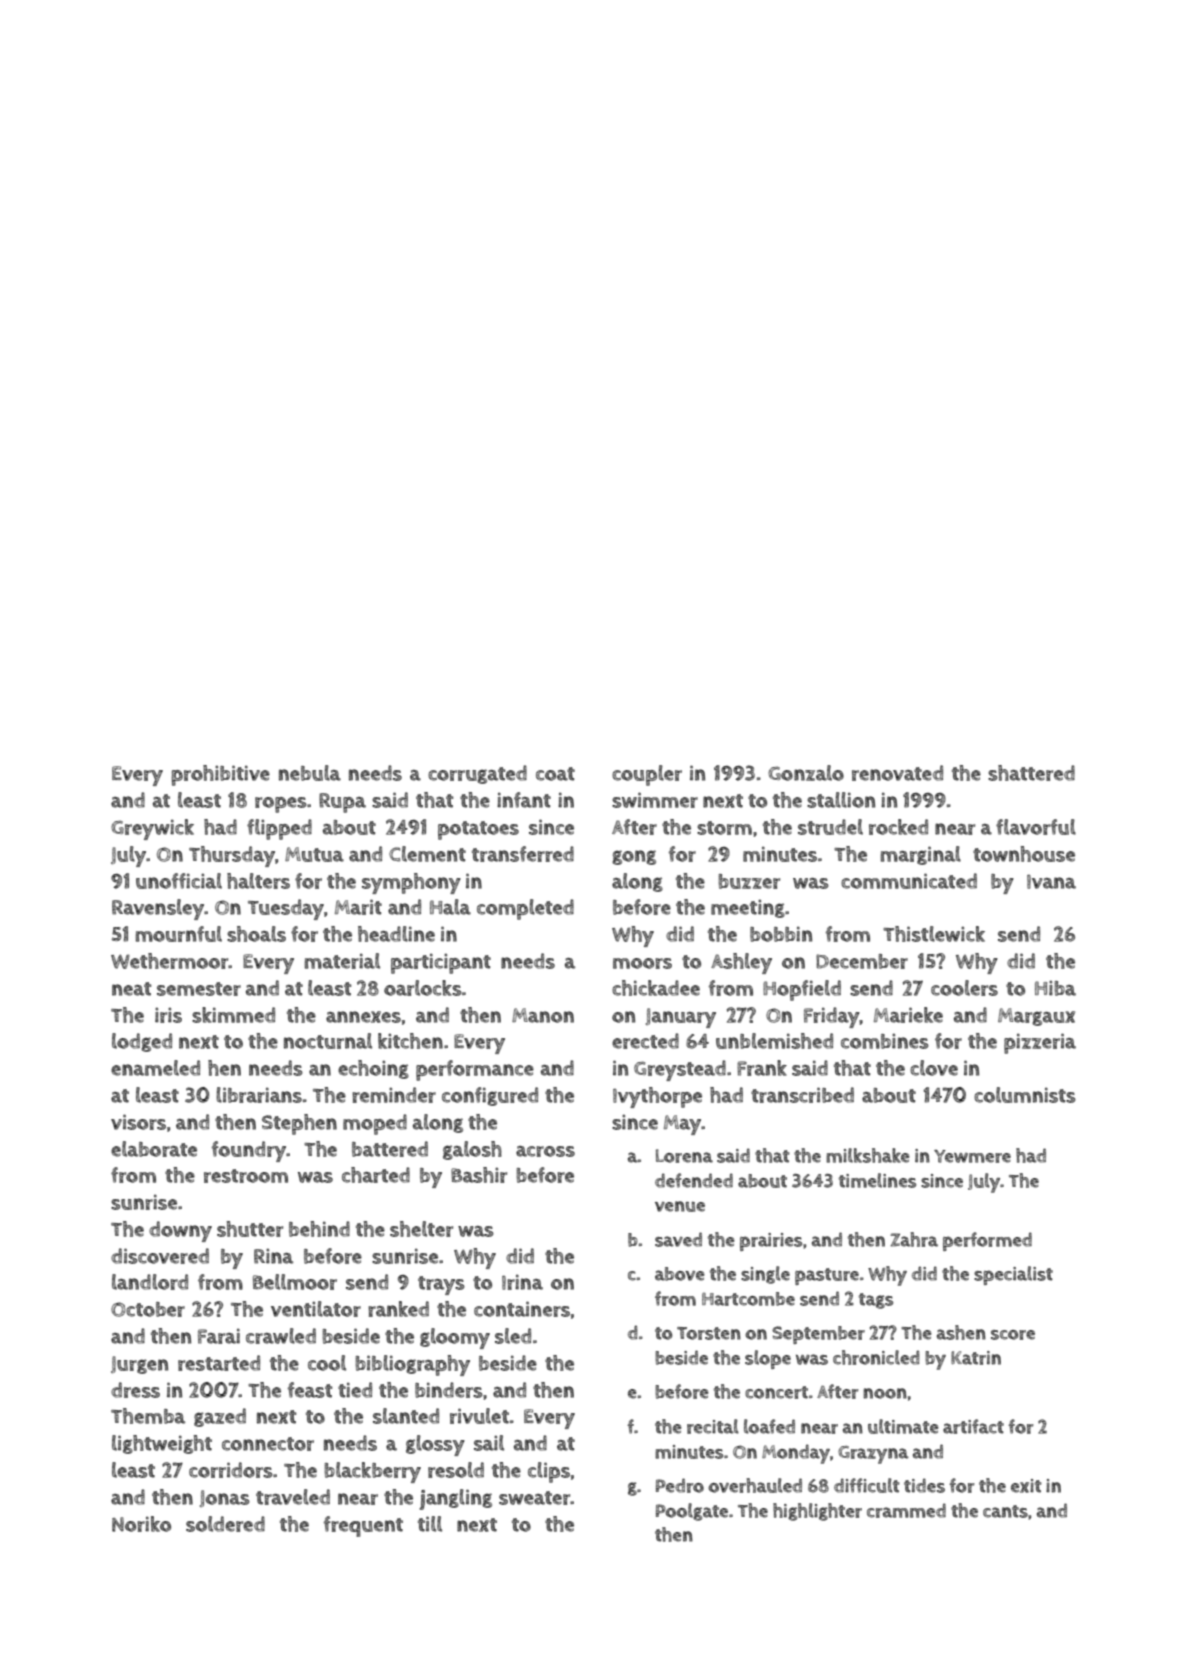  I want to click on Themba, so click(148, 1416).
